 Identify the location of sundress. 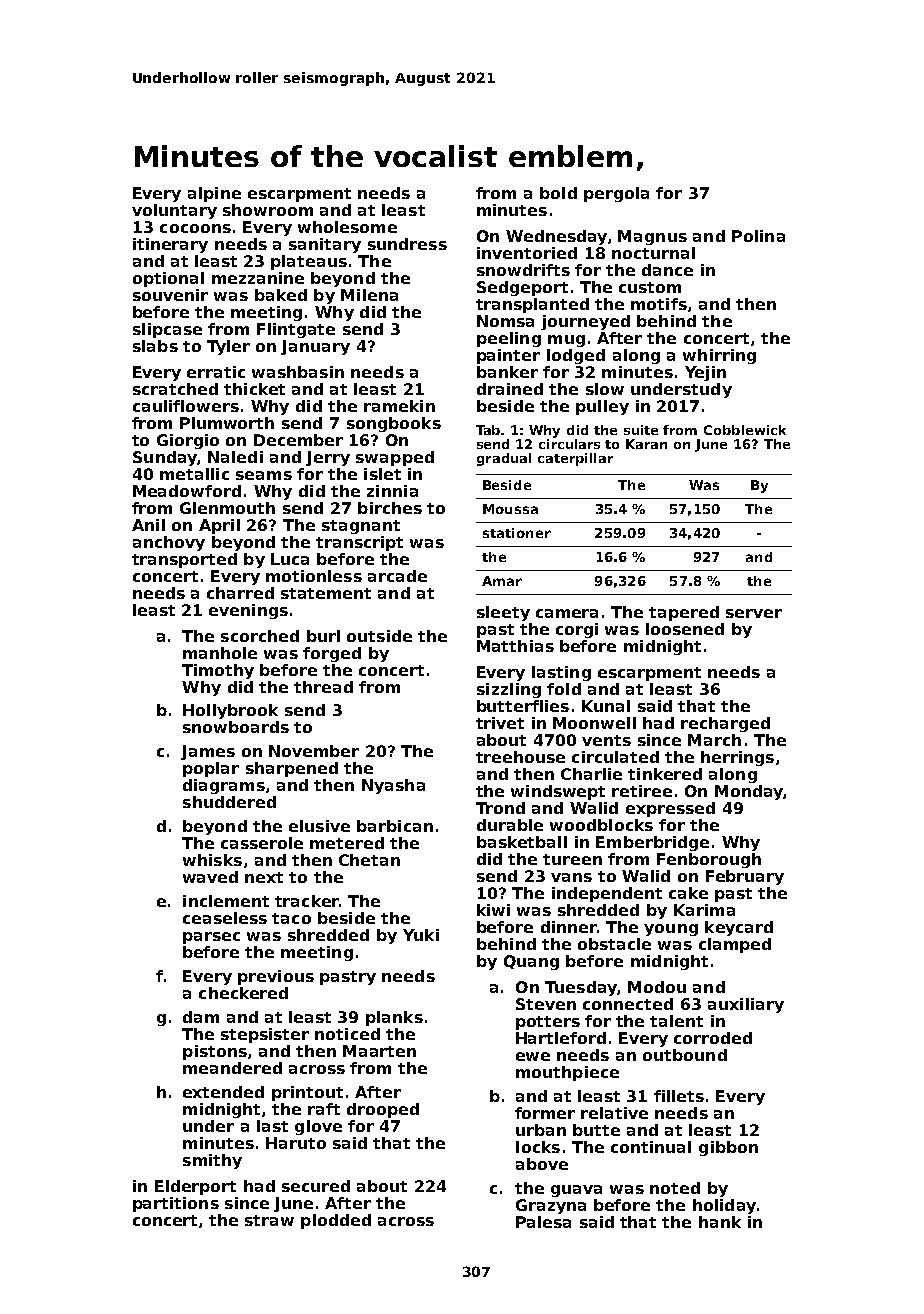
(407, 244).
